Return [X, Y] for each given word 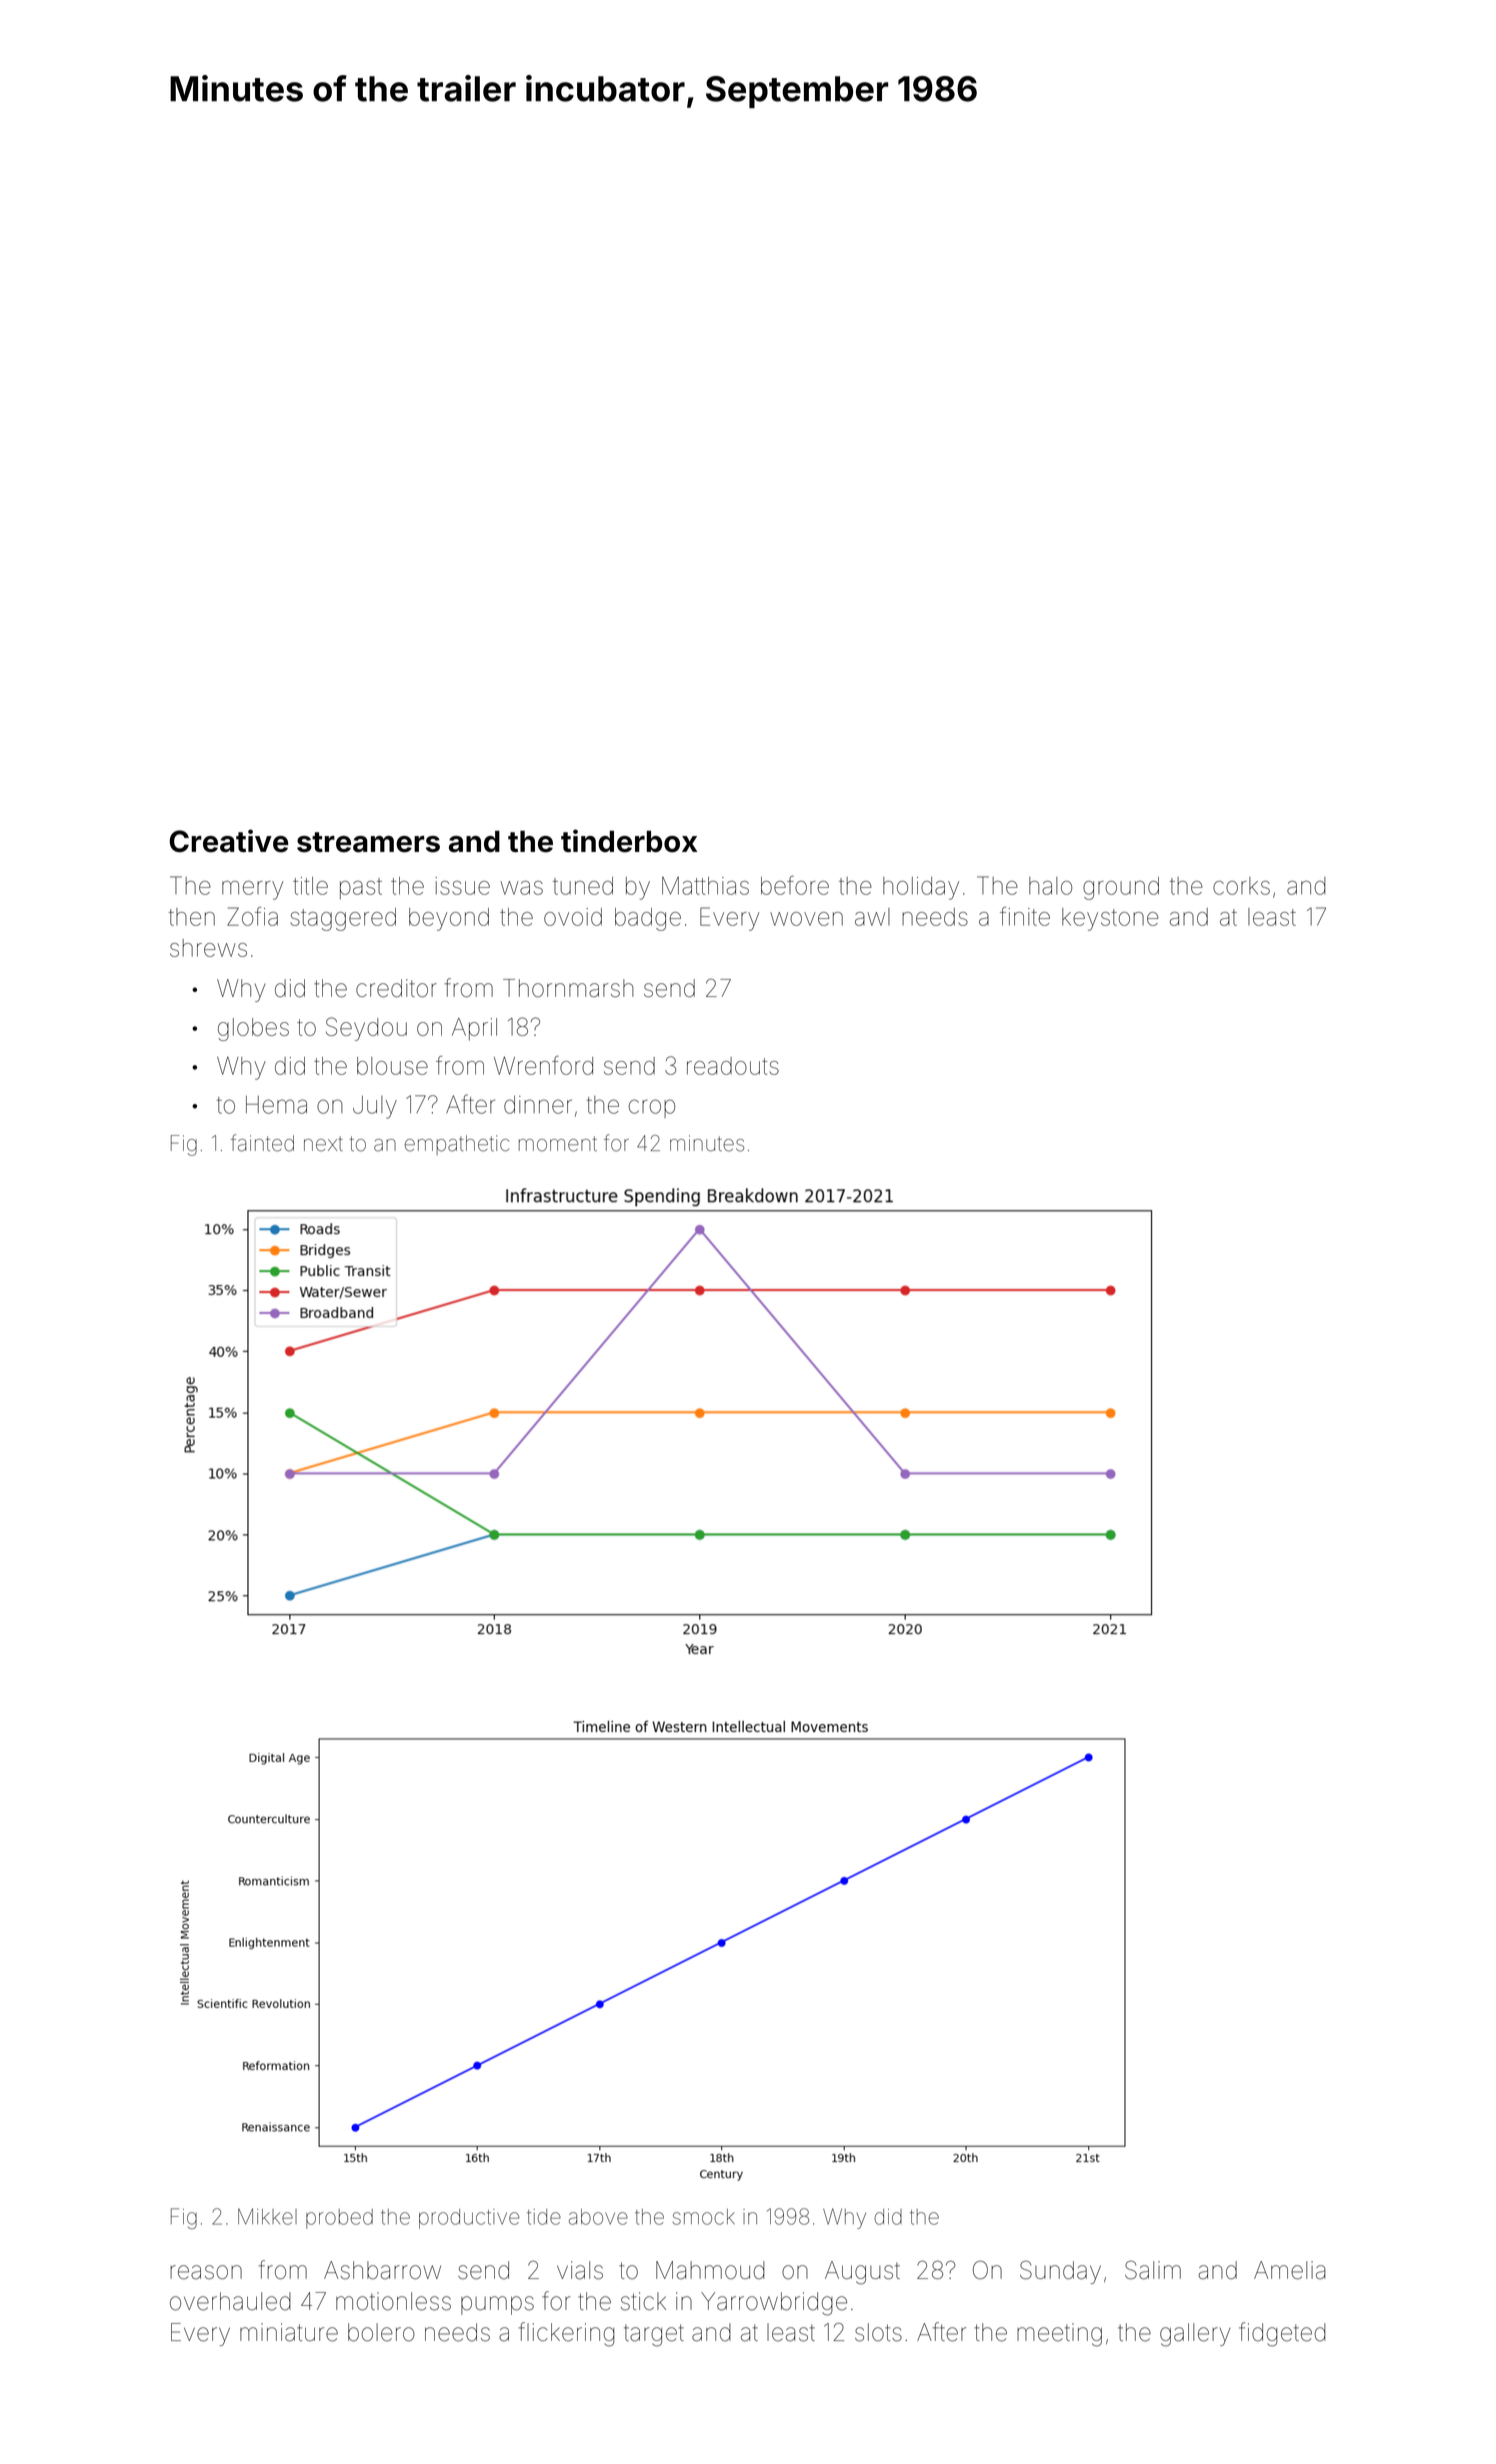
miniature [289, 2332]
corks [1241, 886]
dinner [538, 1105]
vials [580, 2270]
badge [648, 919]
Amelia [1290, 2270]
